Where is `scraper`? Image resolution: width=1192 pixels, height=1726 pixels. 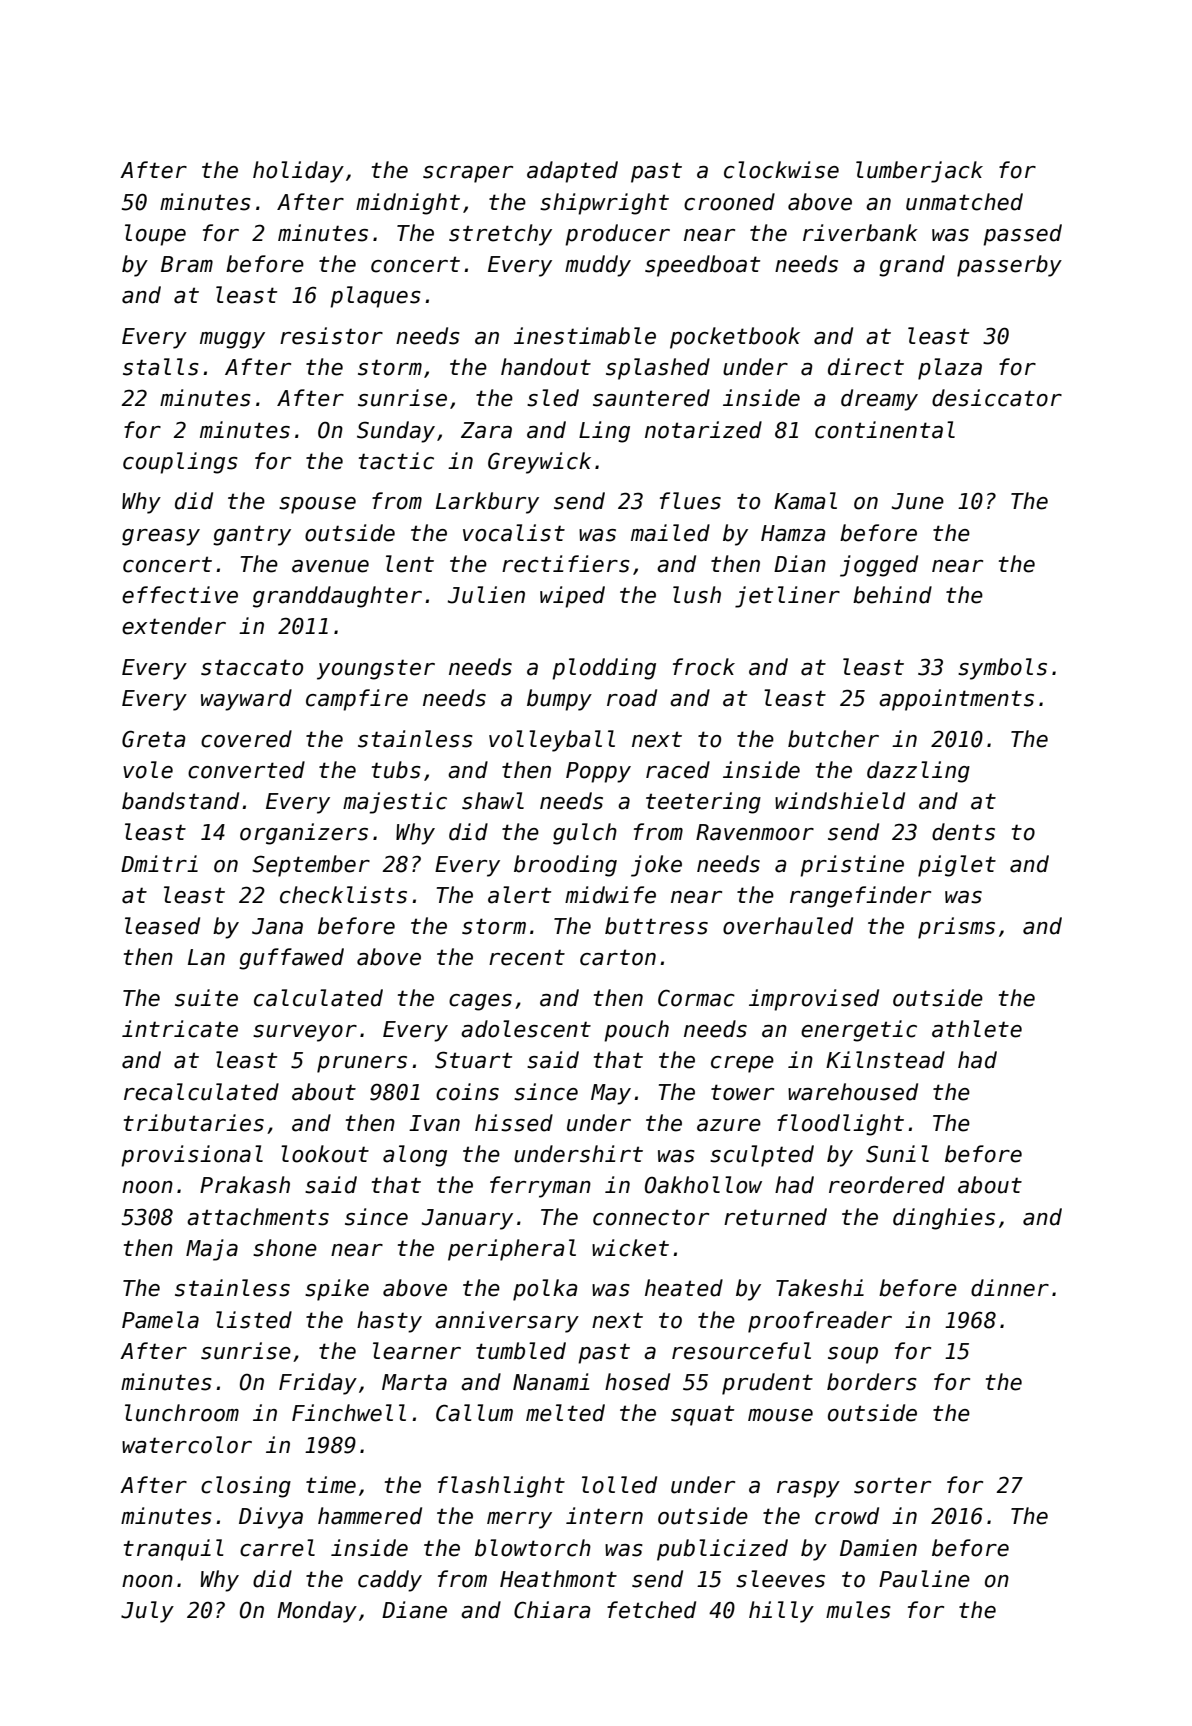
scraper is located at coordinates (468, 174).
